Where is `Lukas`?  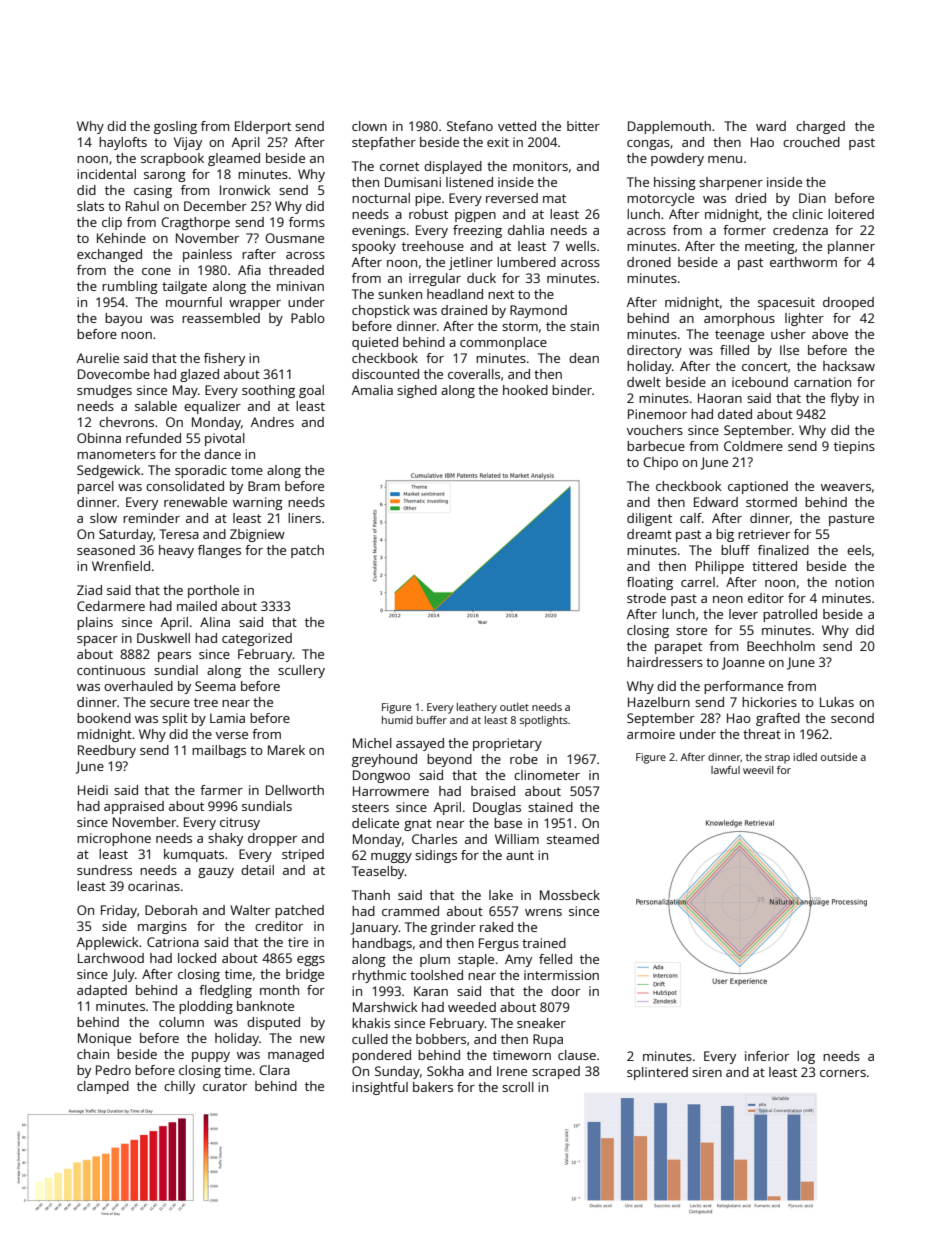
Lukas is located at coordinates (837, 702).
